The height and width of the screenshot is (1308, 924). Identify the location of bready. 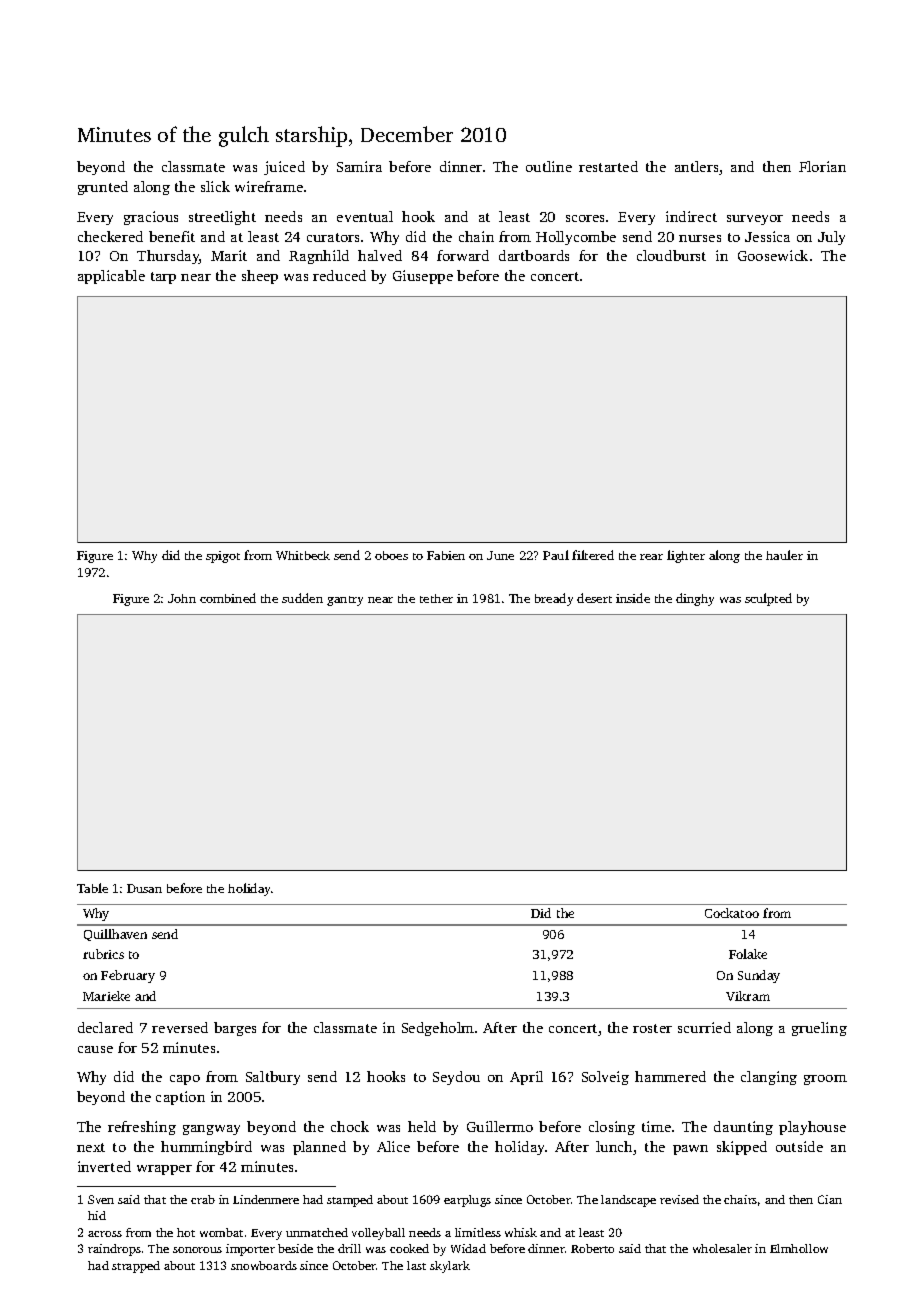
(554, 599).
